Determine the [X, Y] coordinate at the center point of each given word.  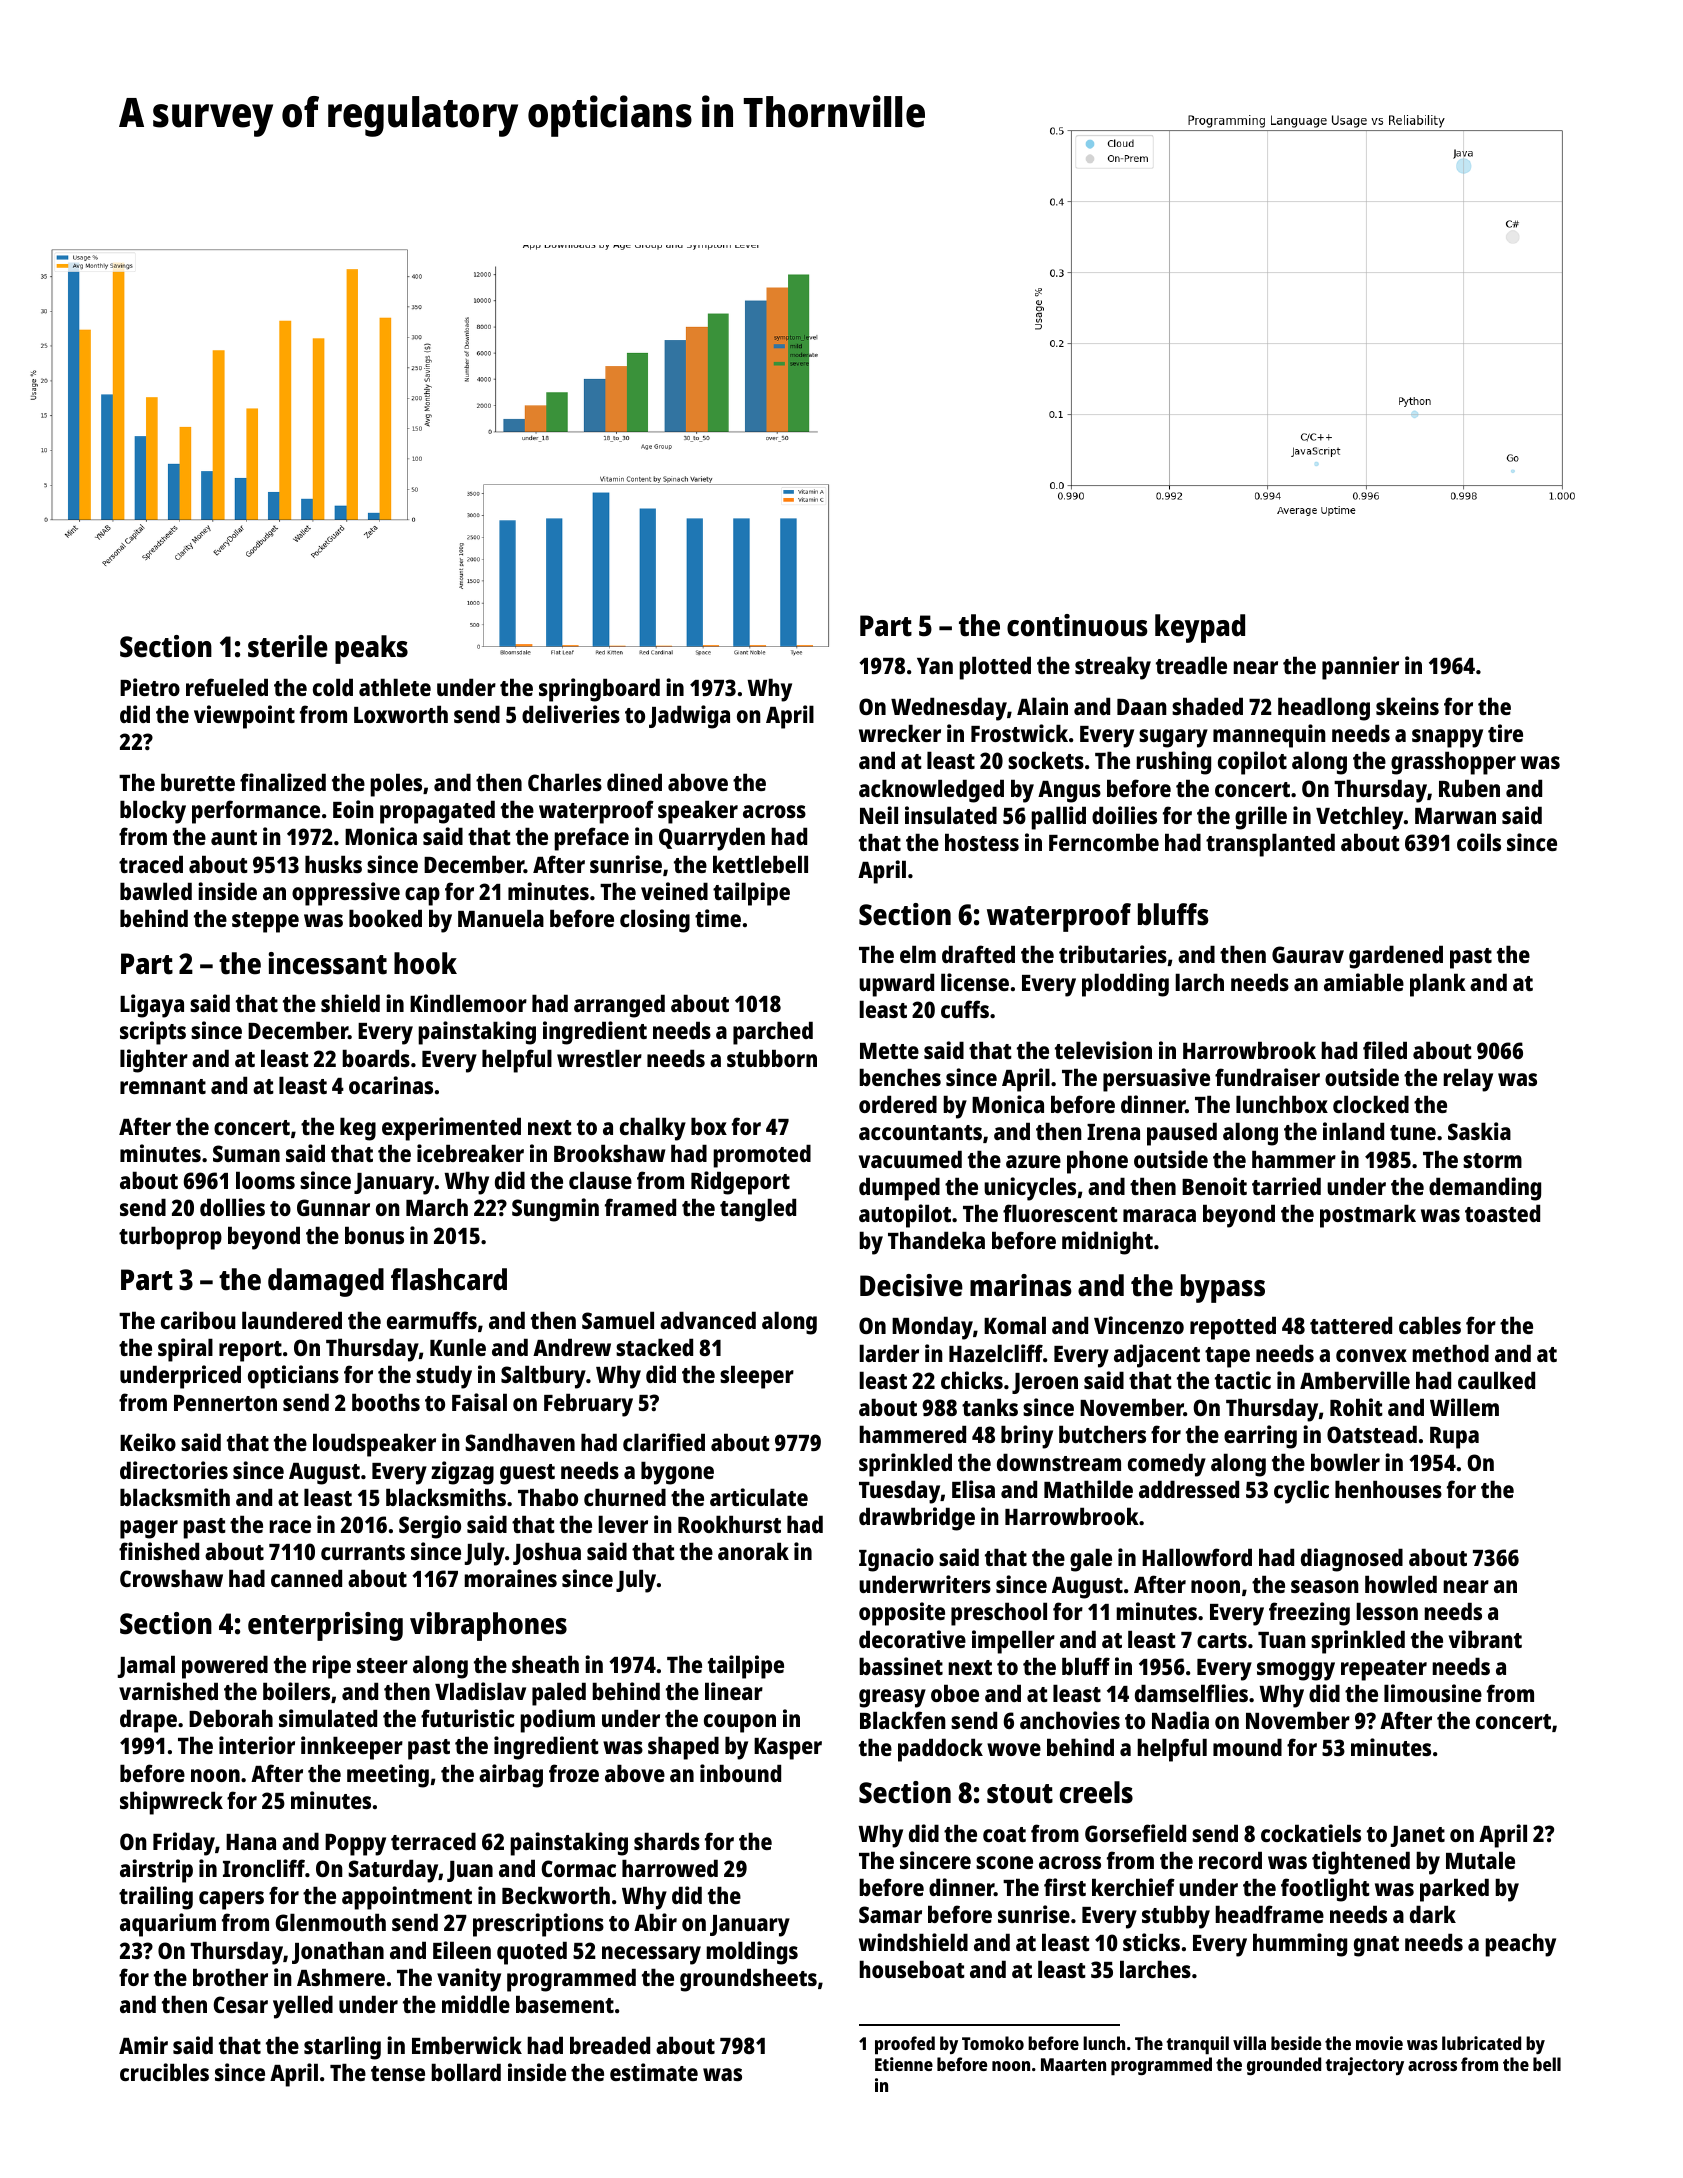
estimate [654, 2072]
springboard [599, 690]
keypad [1200, 628]
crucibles [164, 2072]
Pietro [150, 687]
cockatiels [1311, 1833]
